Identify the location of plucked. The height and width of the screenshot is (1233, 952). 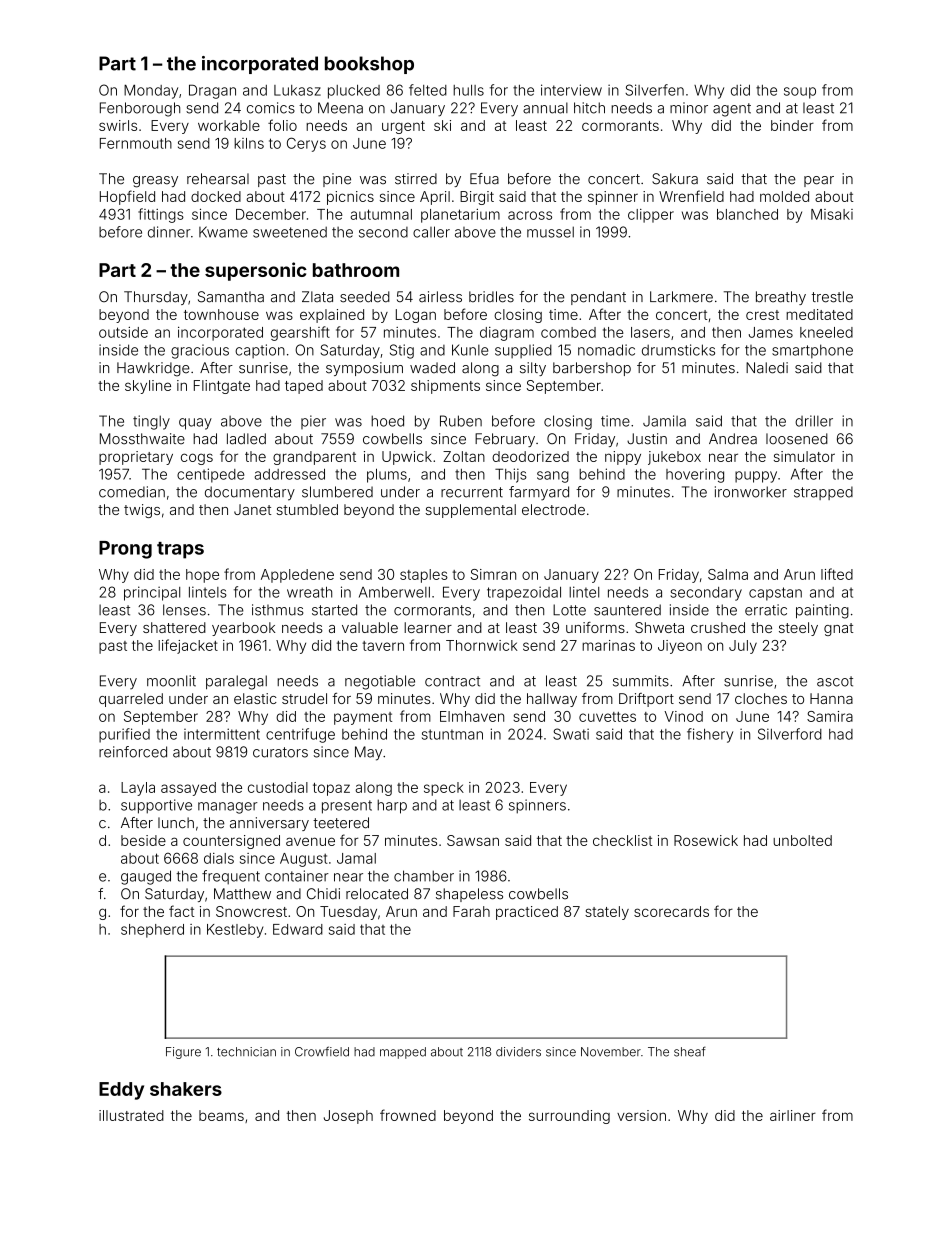
(354, 92).
